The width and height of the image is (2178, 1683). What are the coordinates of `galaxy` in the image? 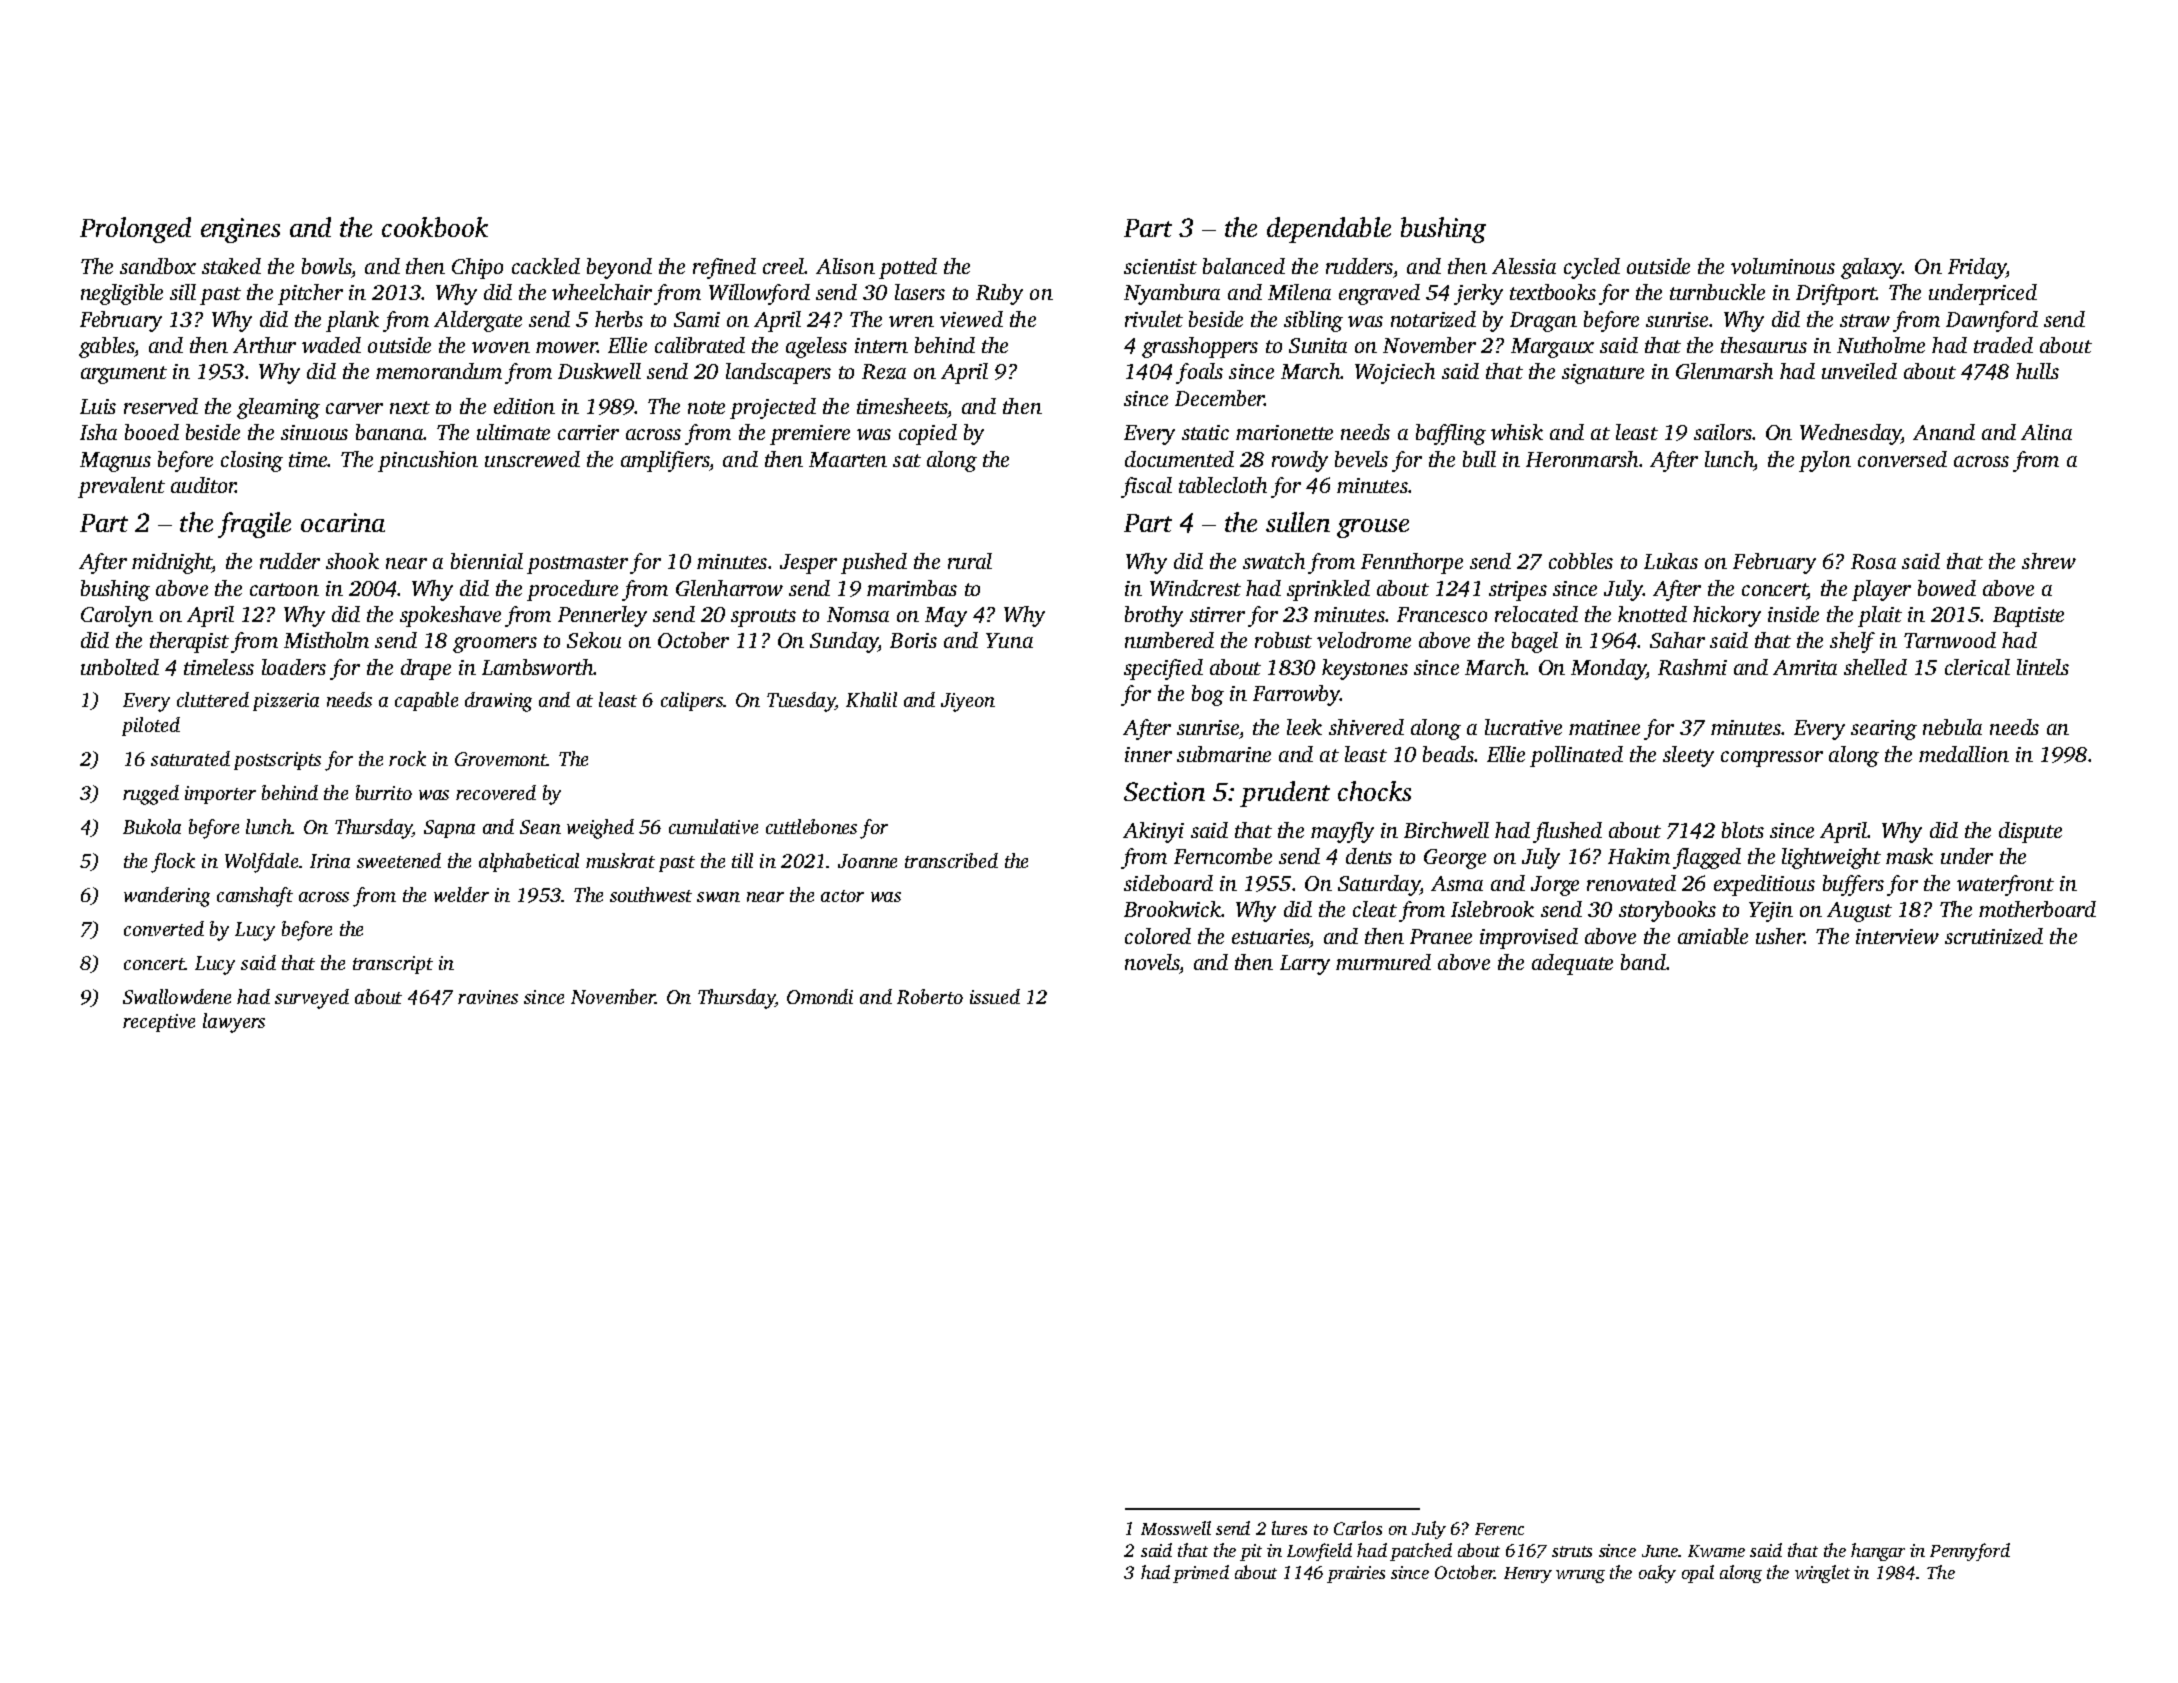 It's located at (1872, 268).
